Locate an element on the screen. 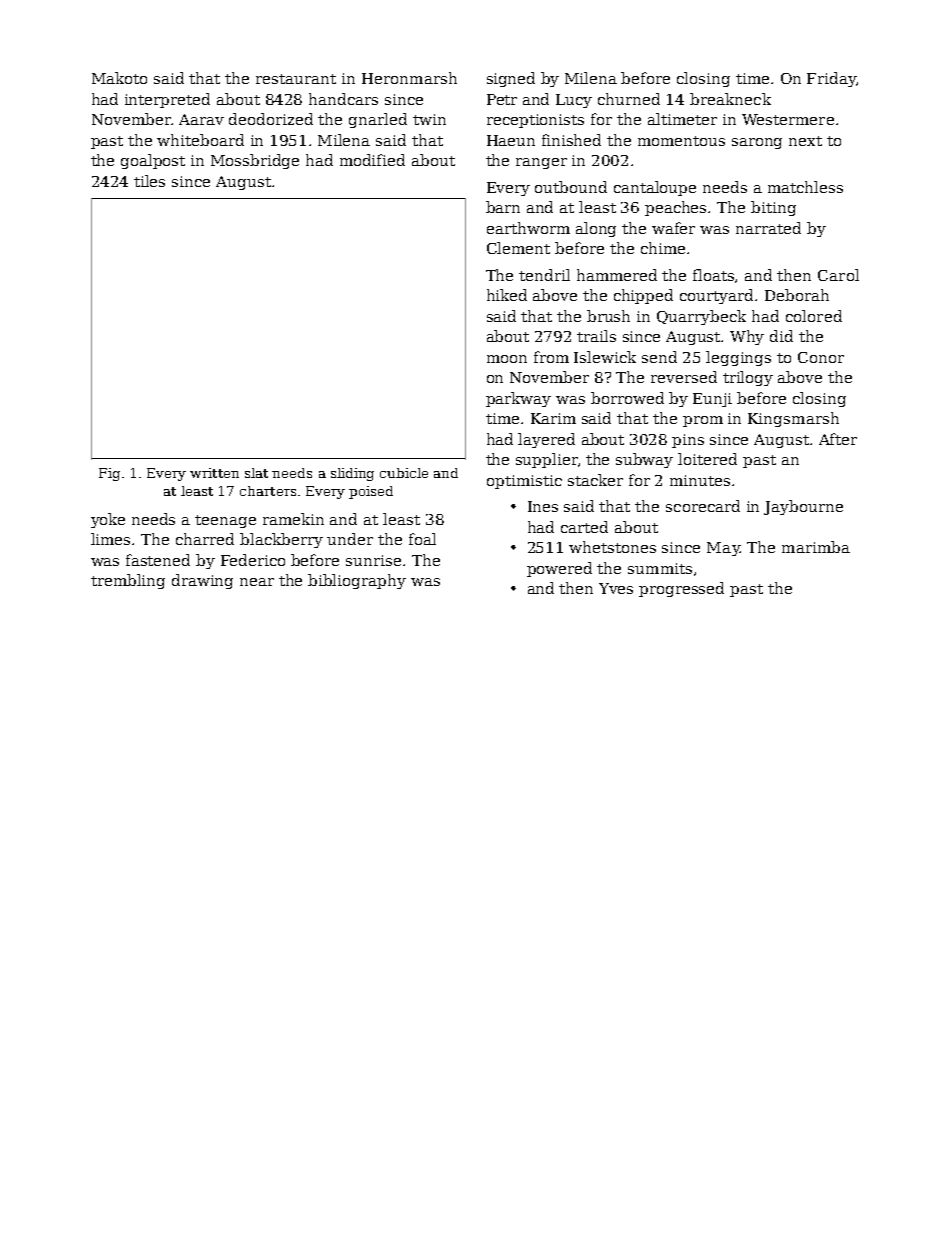 This screenshot has height=1233, width=952. summits is located at coordinates (660, 568).
